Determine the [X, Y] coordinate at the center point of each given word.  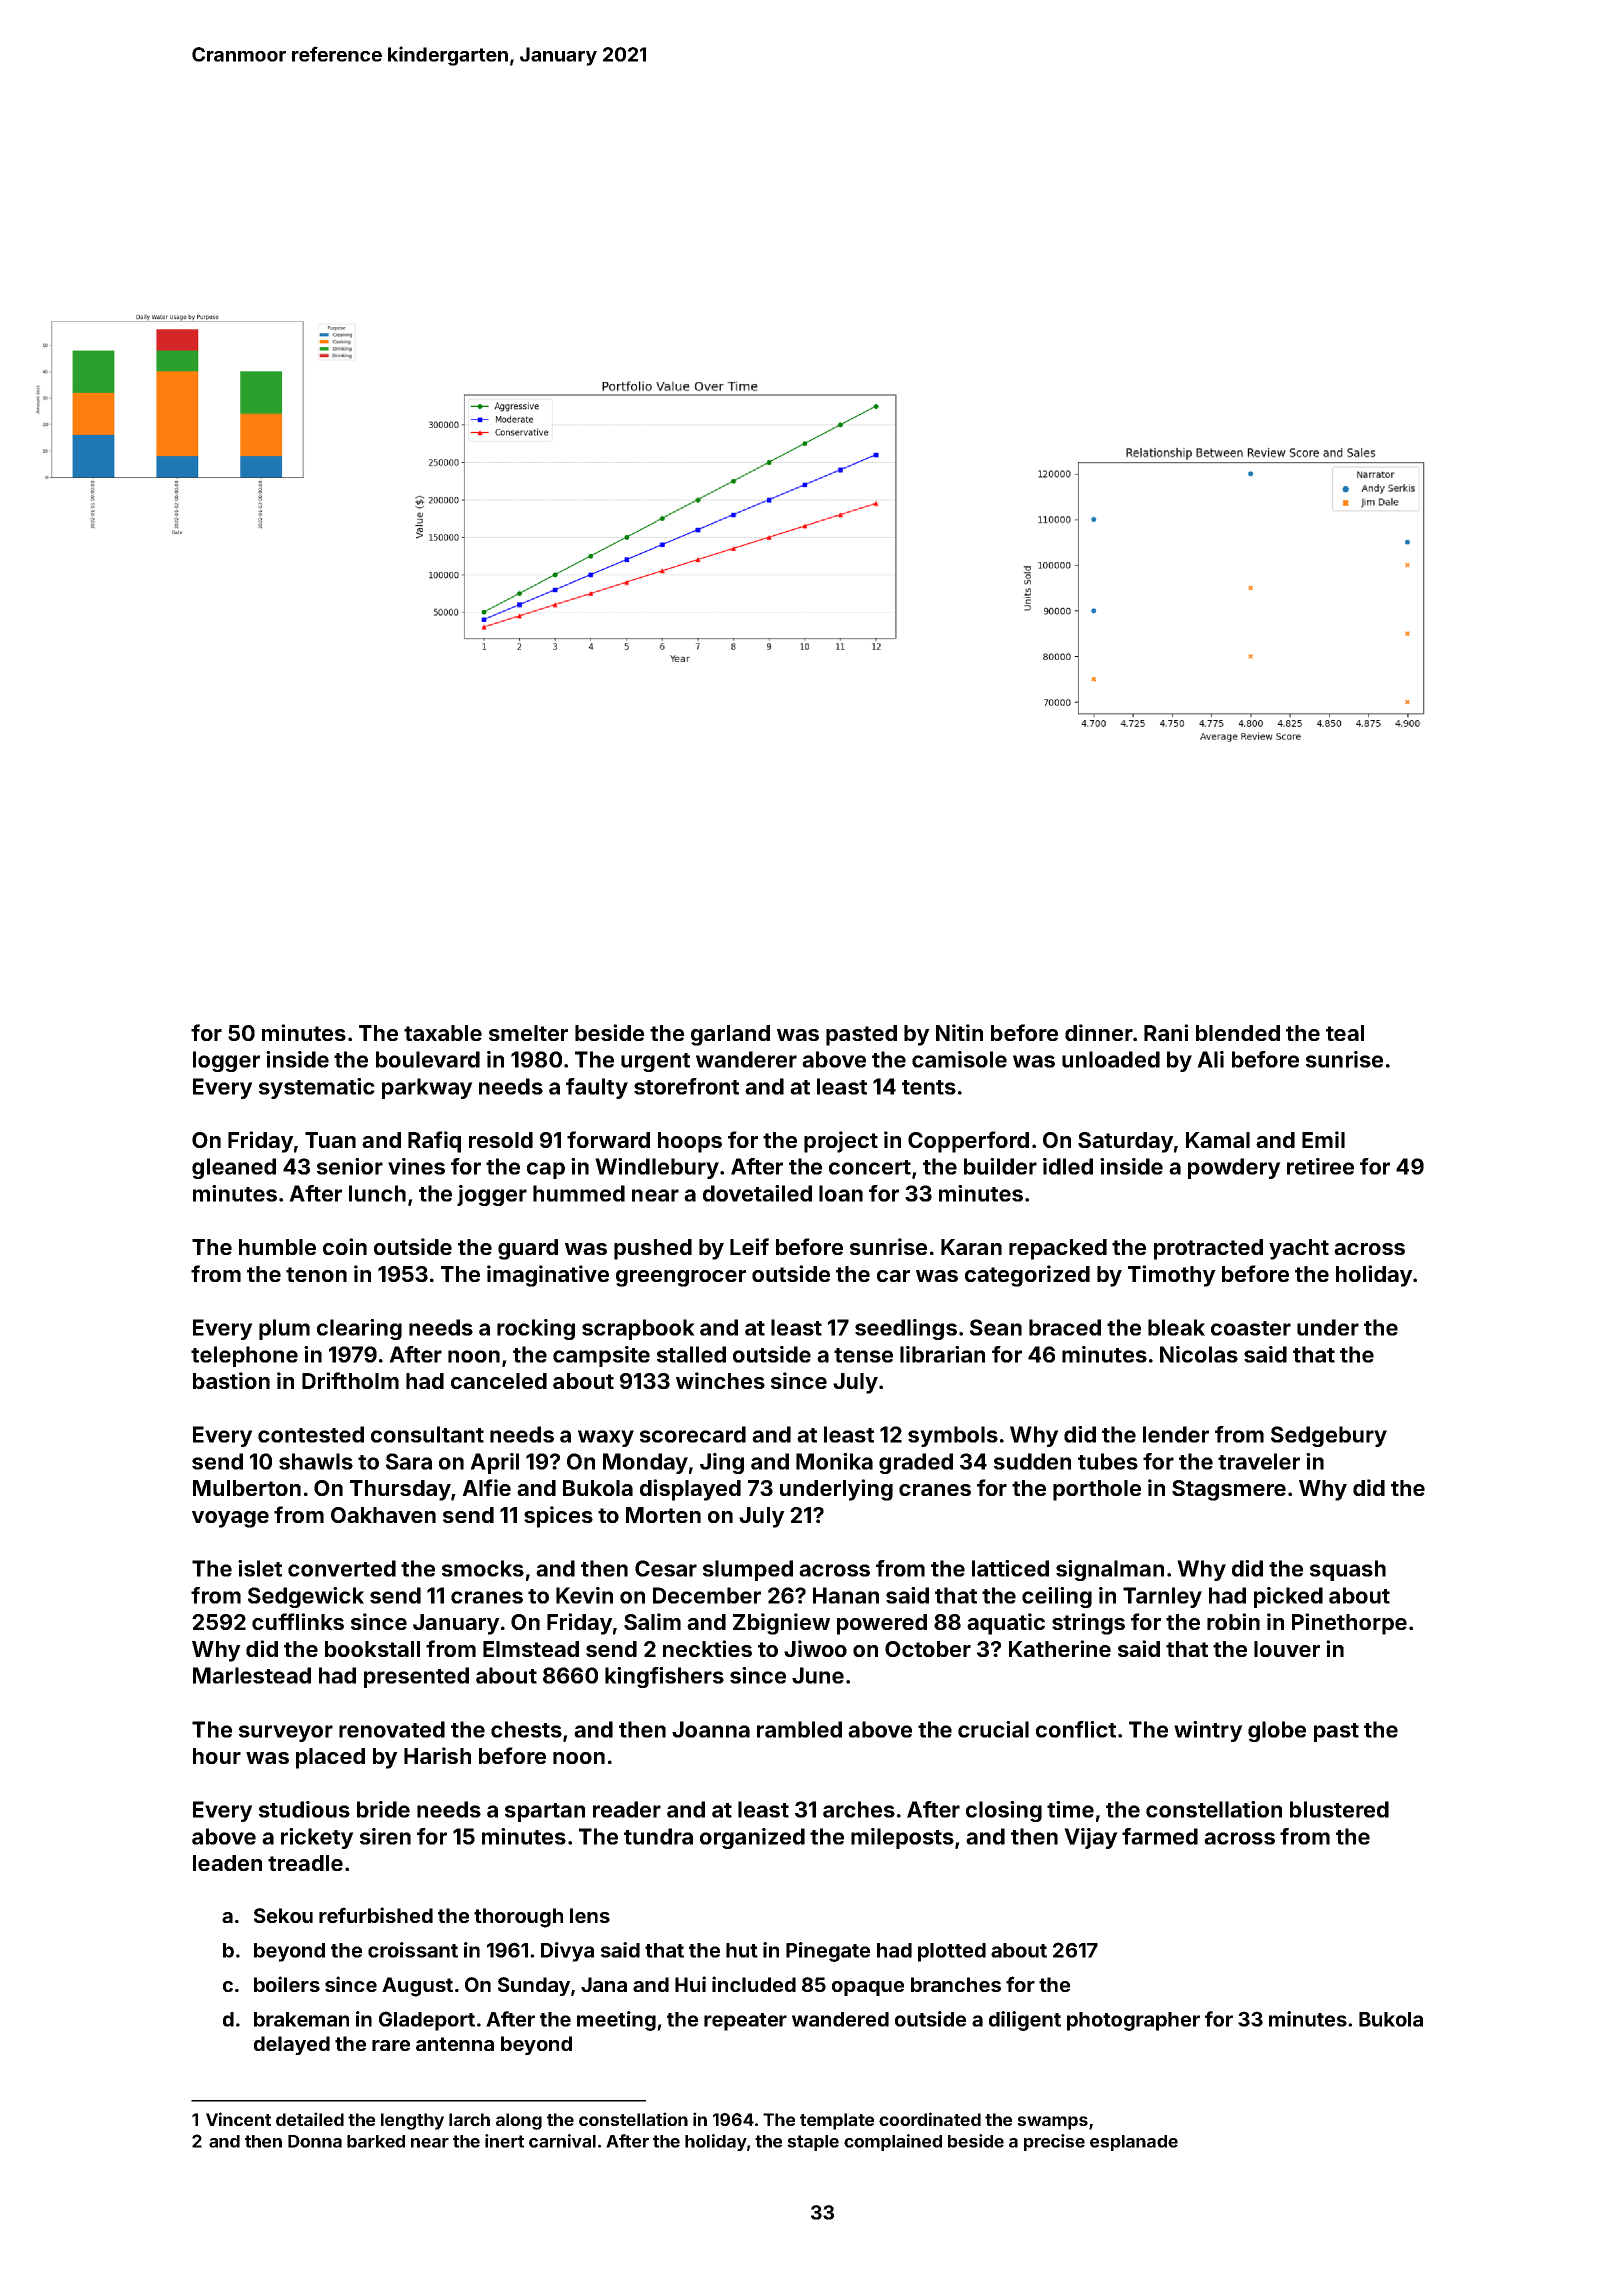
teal [1345, 1033]
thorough [518, 1918]
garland [730, 1035]
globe [1277, 1731]
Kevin [584, 1595]
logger [226, 1061]
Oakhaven [383, 1515]
